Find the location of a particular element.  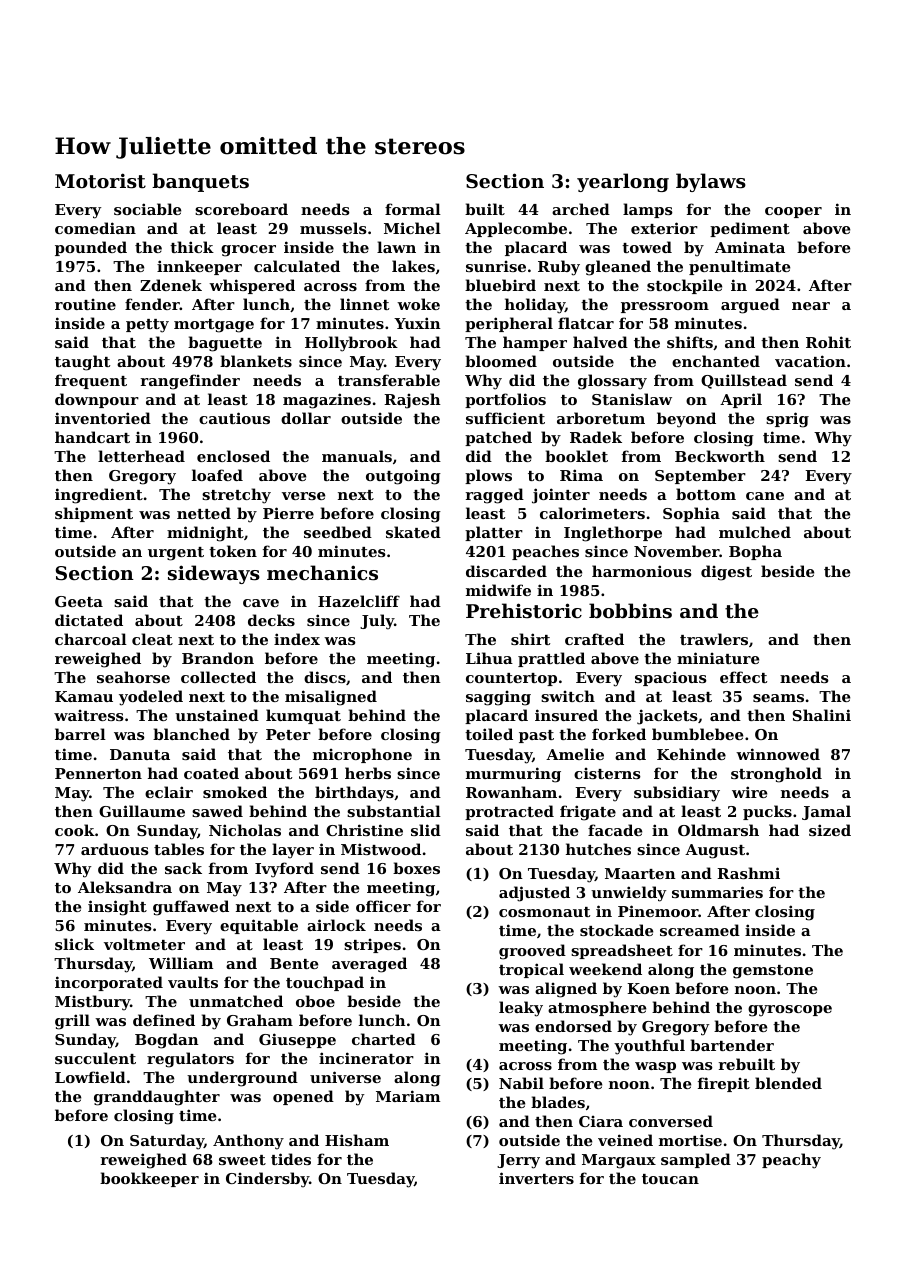

slick is located at coordinates (74, 944).
